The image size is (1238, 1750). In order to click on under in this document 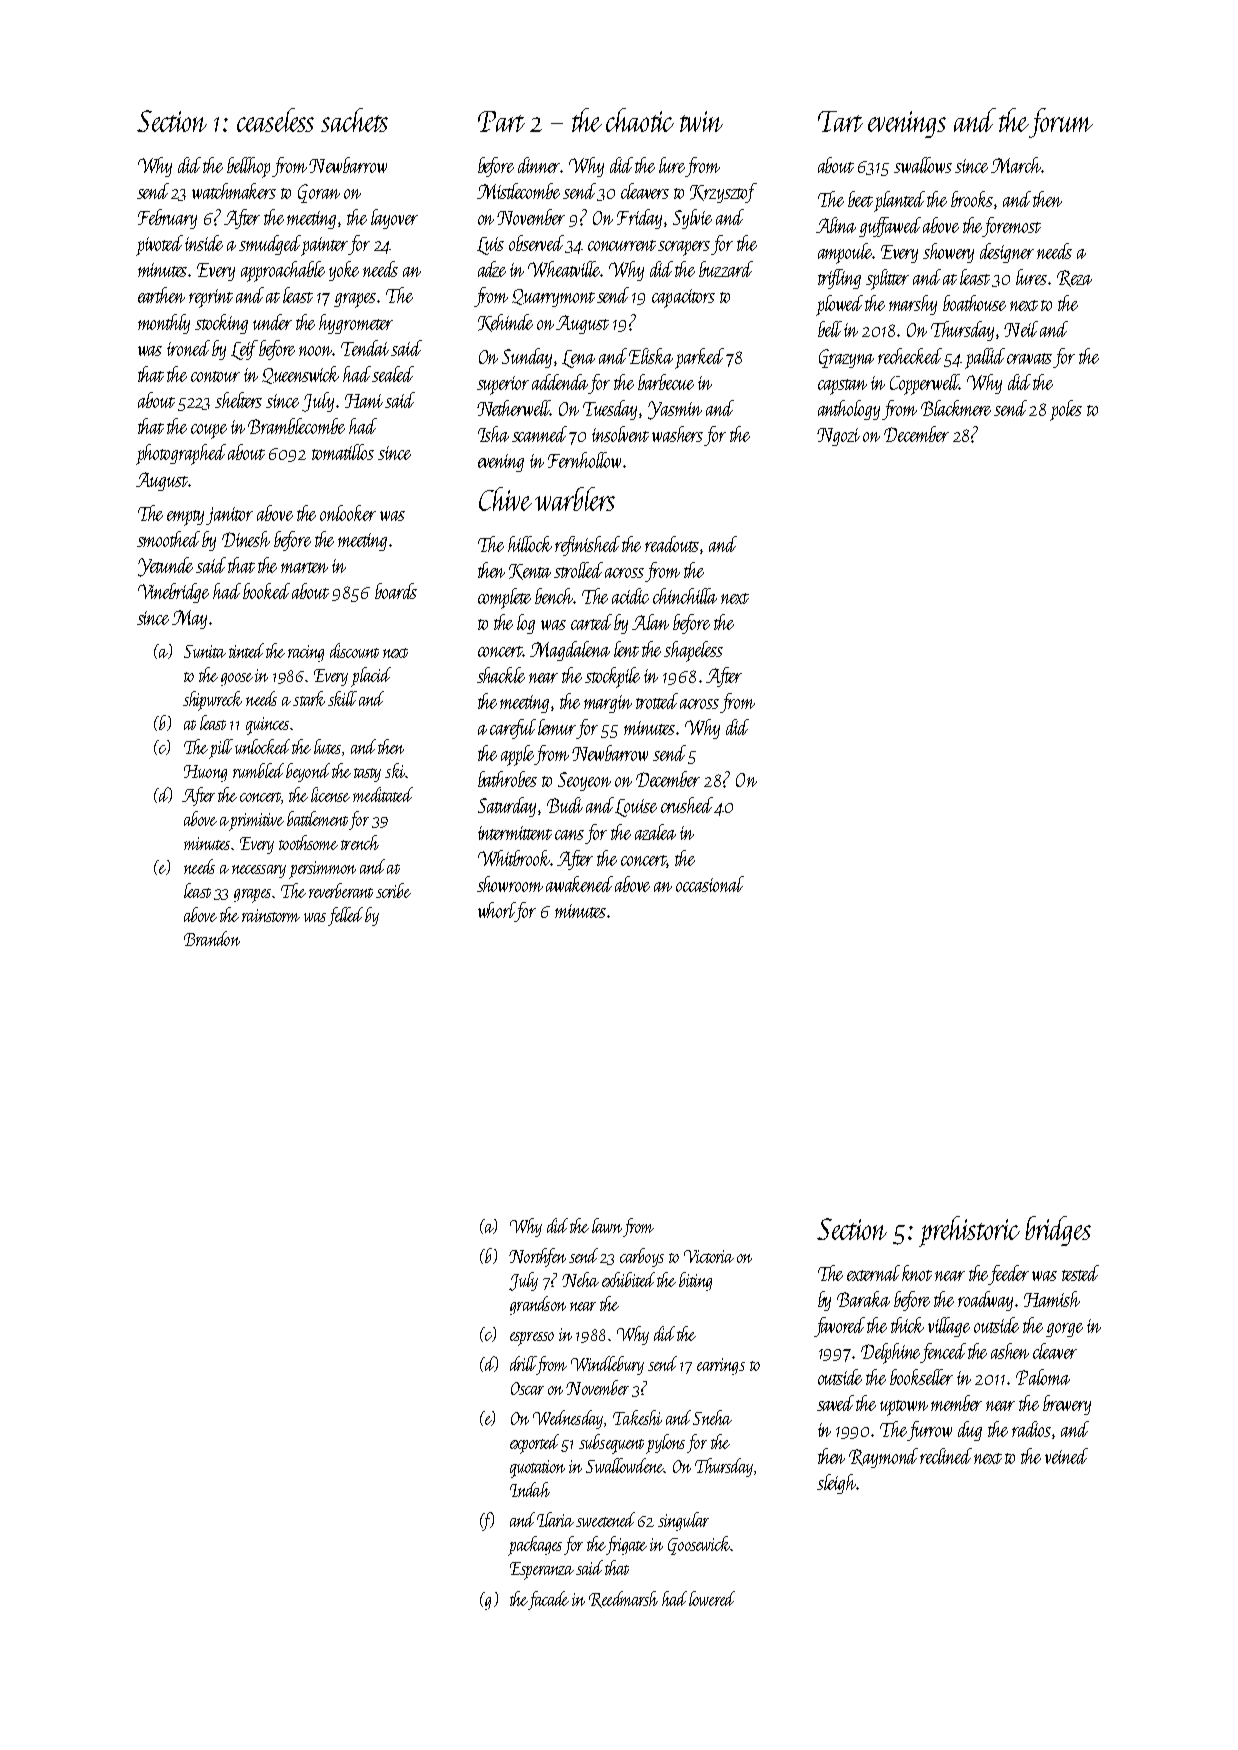, I will do `click(272, 322)`.
